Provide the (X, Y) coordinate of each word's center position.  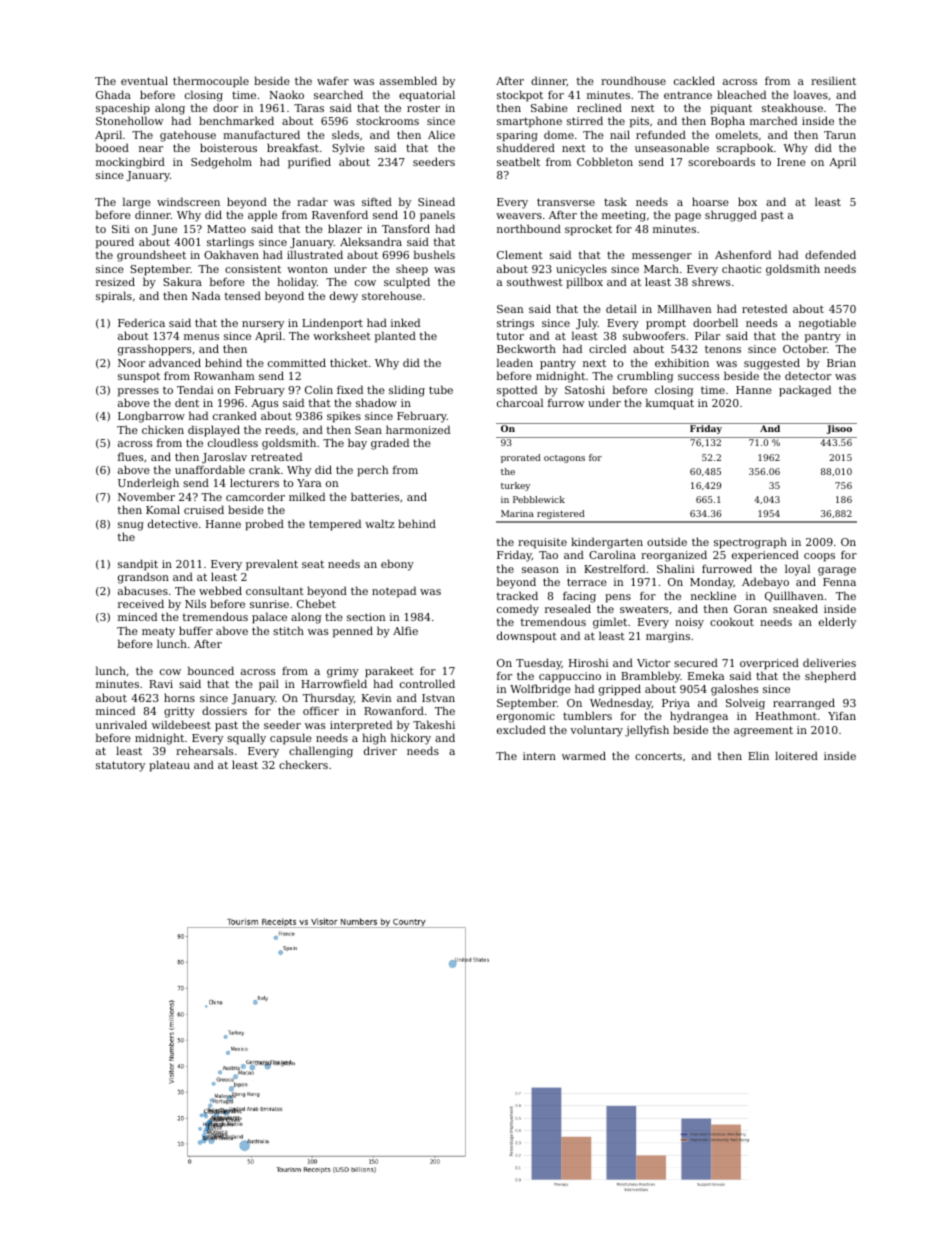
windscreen (188, 201)
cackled (694, 80)
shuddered (526, 147)
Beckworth (526, 348)
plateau (169, 766)
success (698, 377)
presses (138, 392)
